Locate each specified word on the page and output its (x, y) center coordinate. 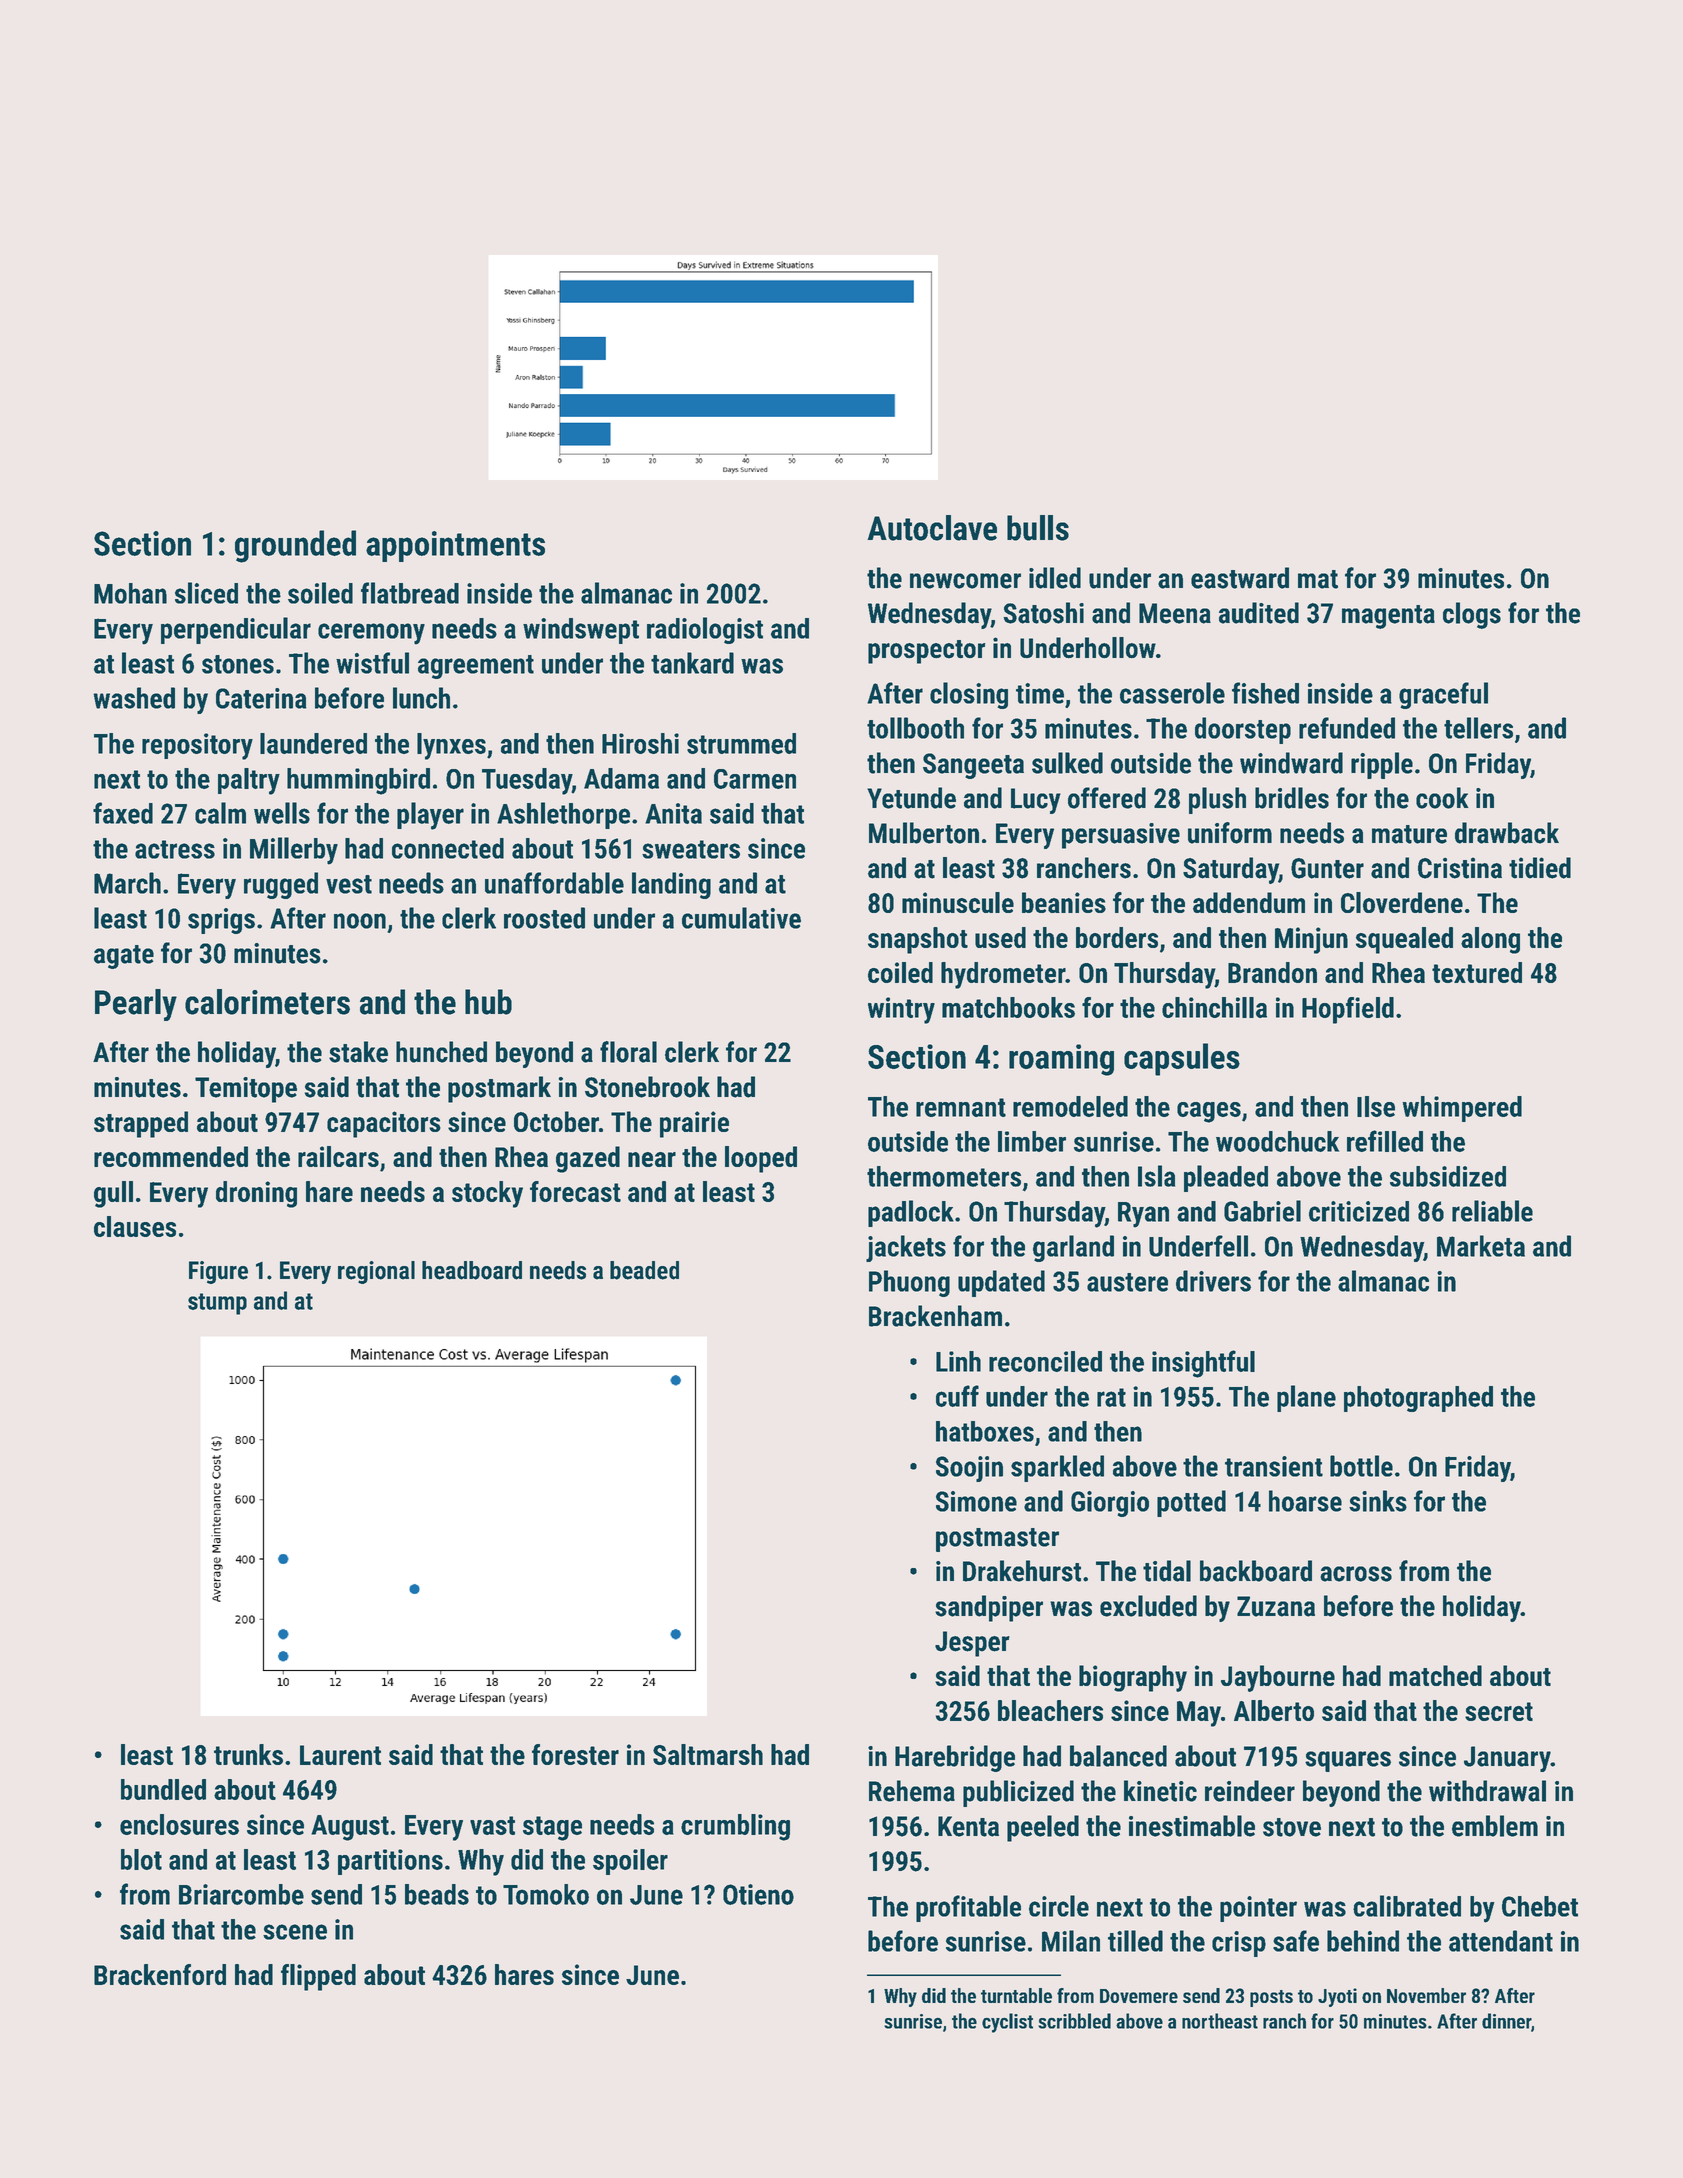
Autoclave (932, 528)
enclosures (179, 1824)
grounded (295, 546)
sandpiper (989, 1608)
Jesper (972, 1644)
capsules (1182, 1059)
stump (217, 1304)
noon (360, 921)
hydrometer (1003, 975)
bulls (1038, 528)
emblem (1495, 1826)
